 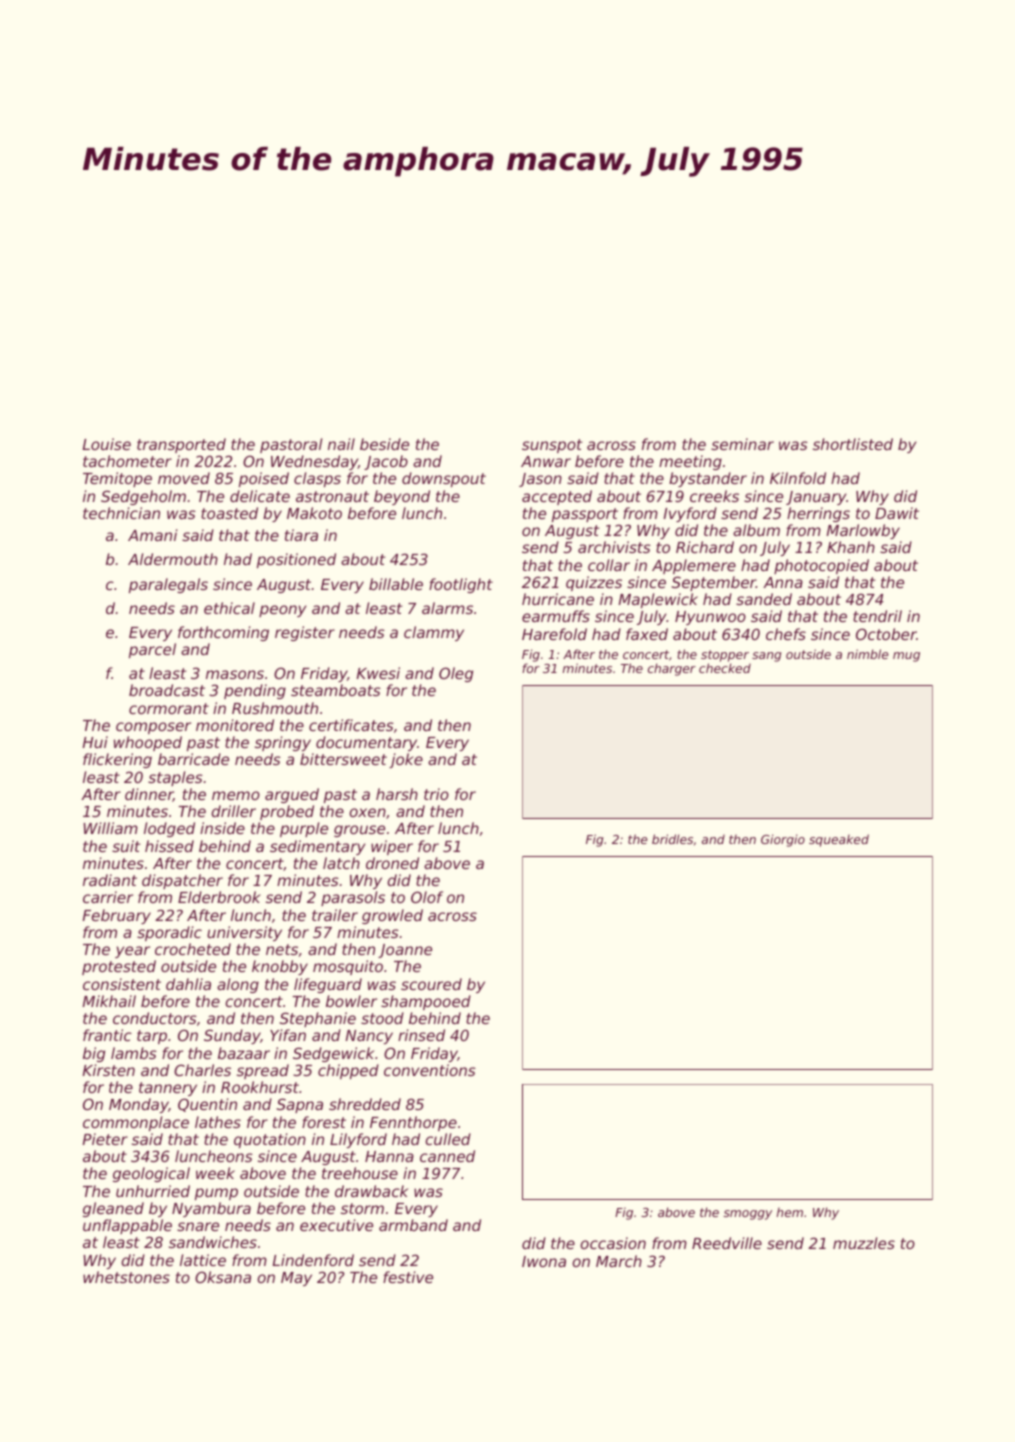 I want to click on whetstones, so click(x=126, y=1277).
